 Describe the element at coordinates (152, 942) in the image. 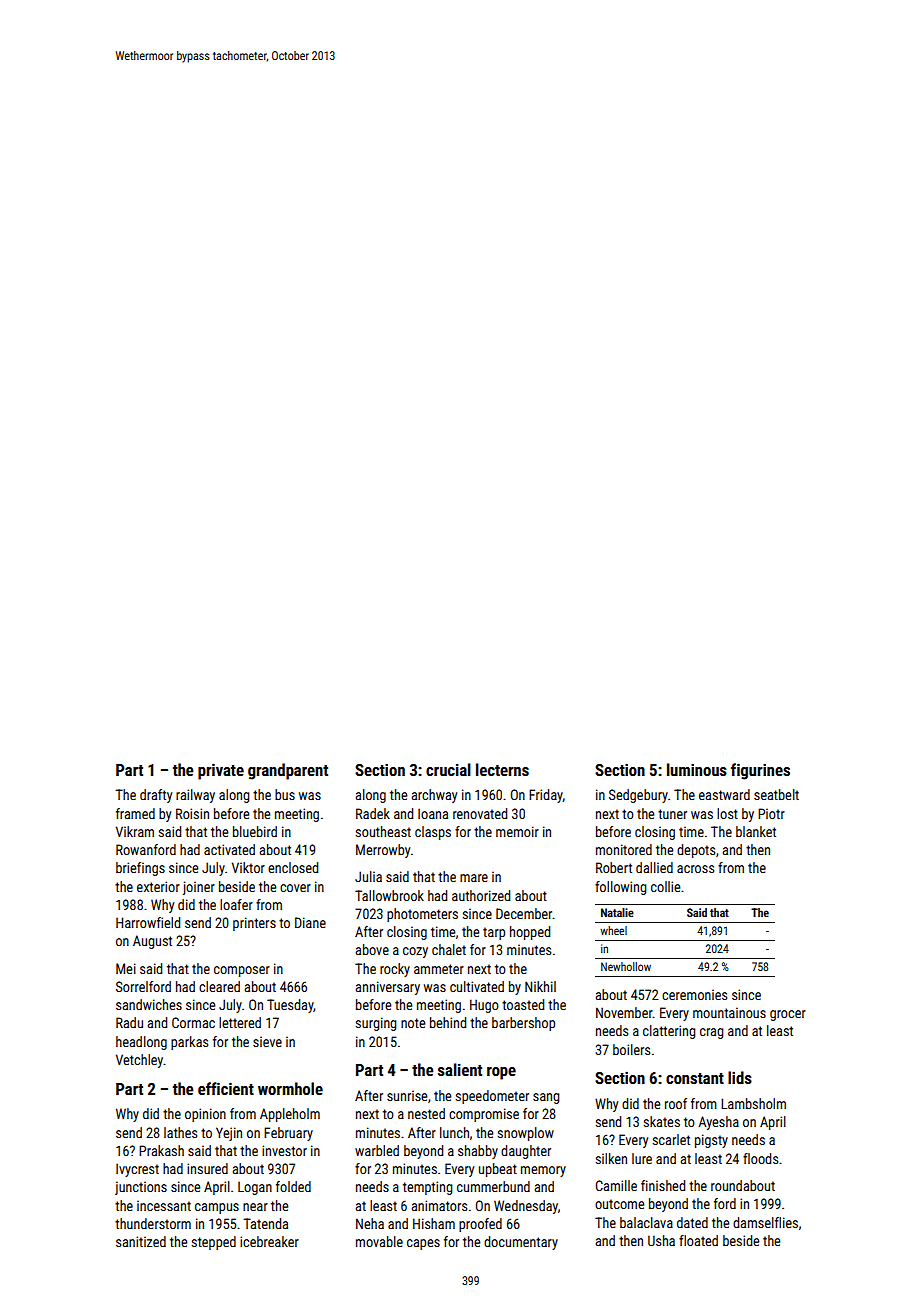

I see `August` at that location.
